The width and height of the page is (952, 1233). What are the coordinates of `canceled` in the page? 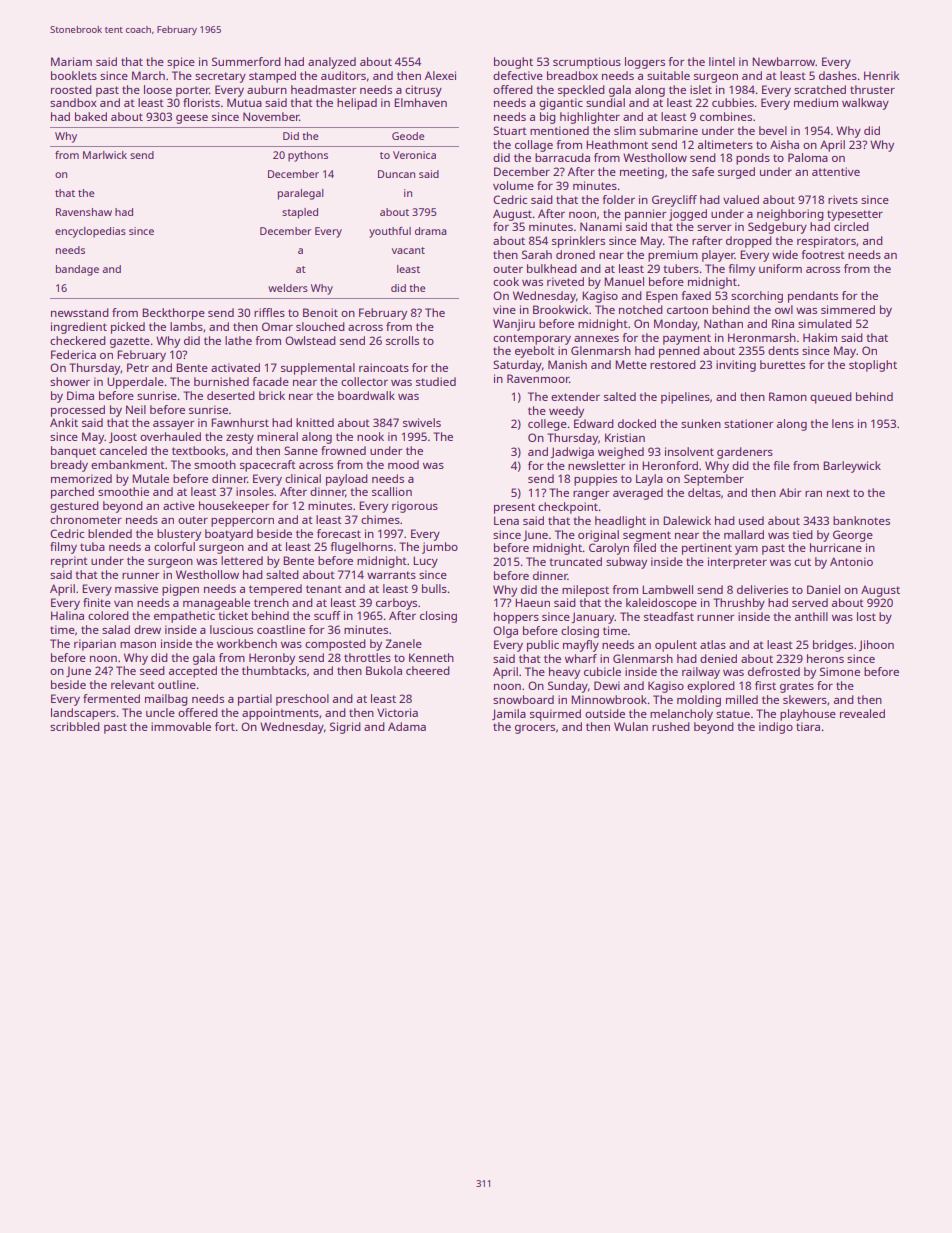 It's located at (123, 450).
